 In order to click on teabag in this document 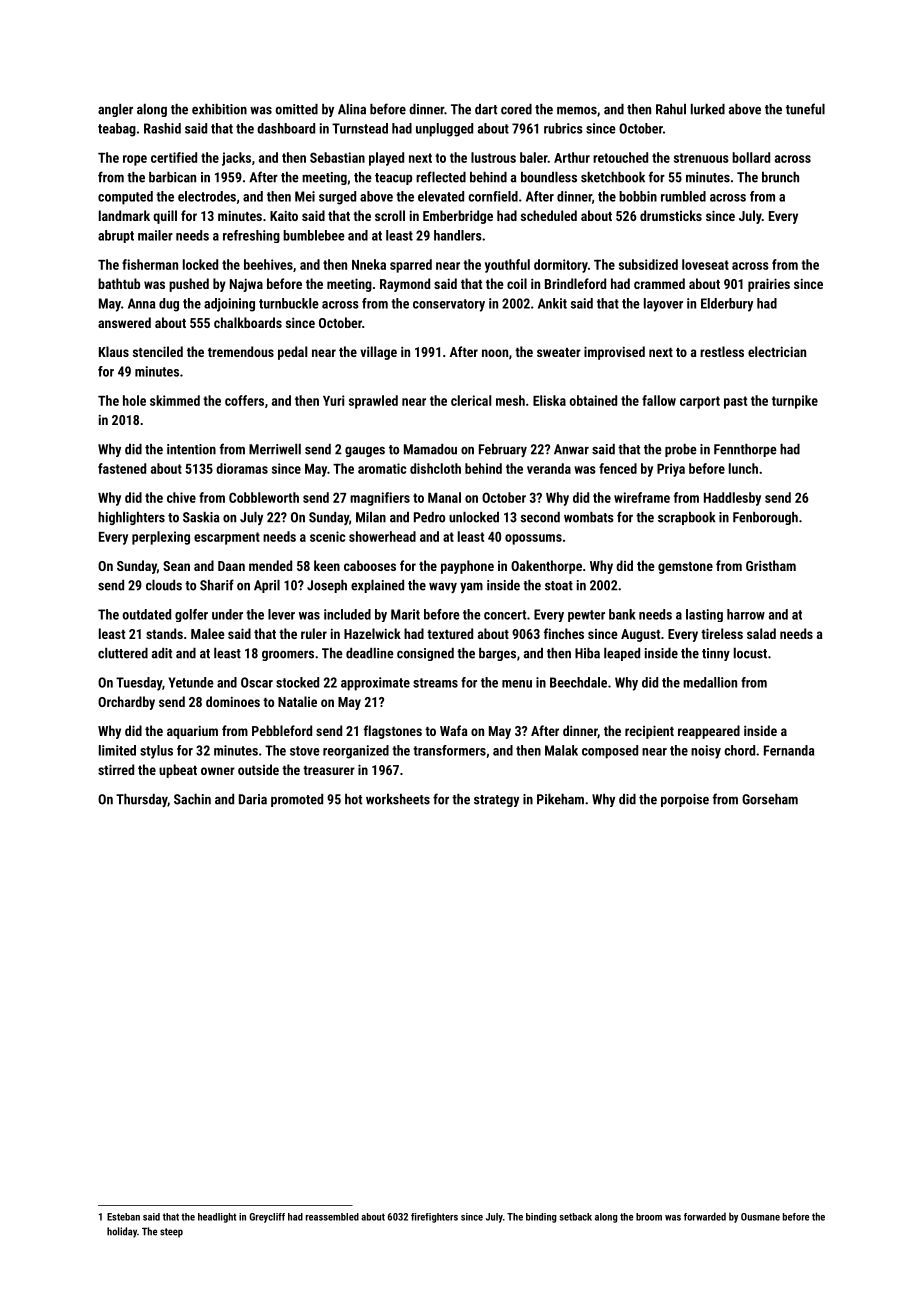, I will do `click(117, 130)`.
